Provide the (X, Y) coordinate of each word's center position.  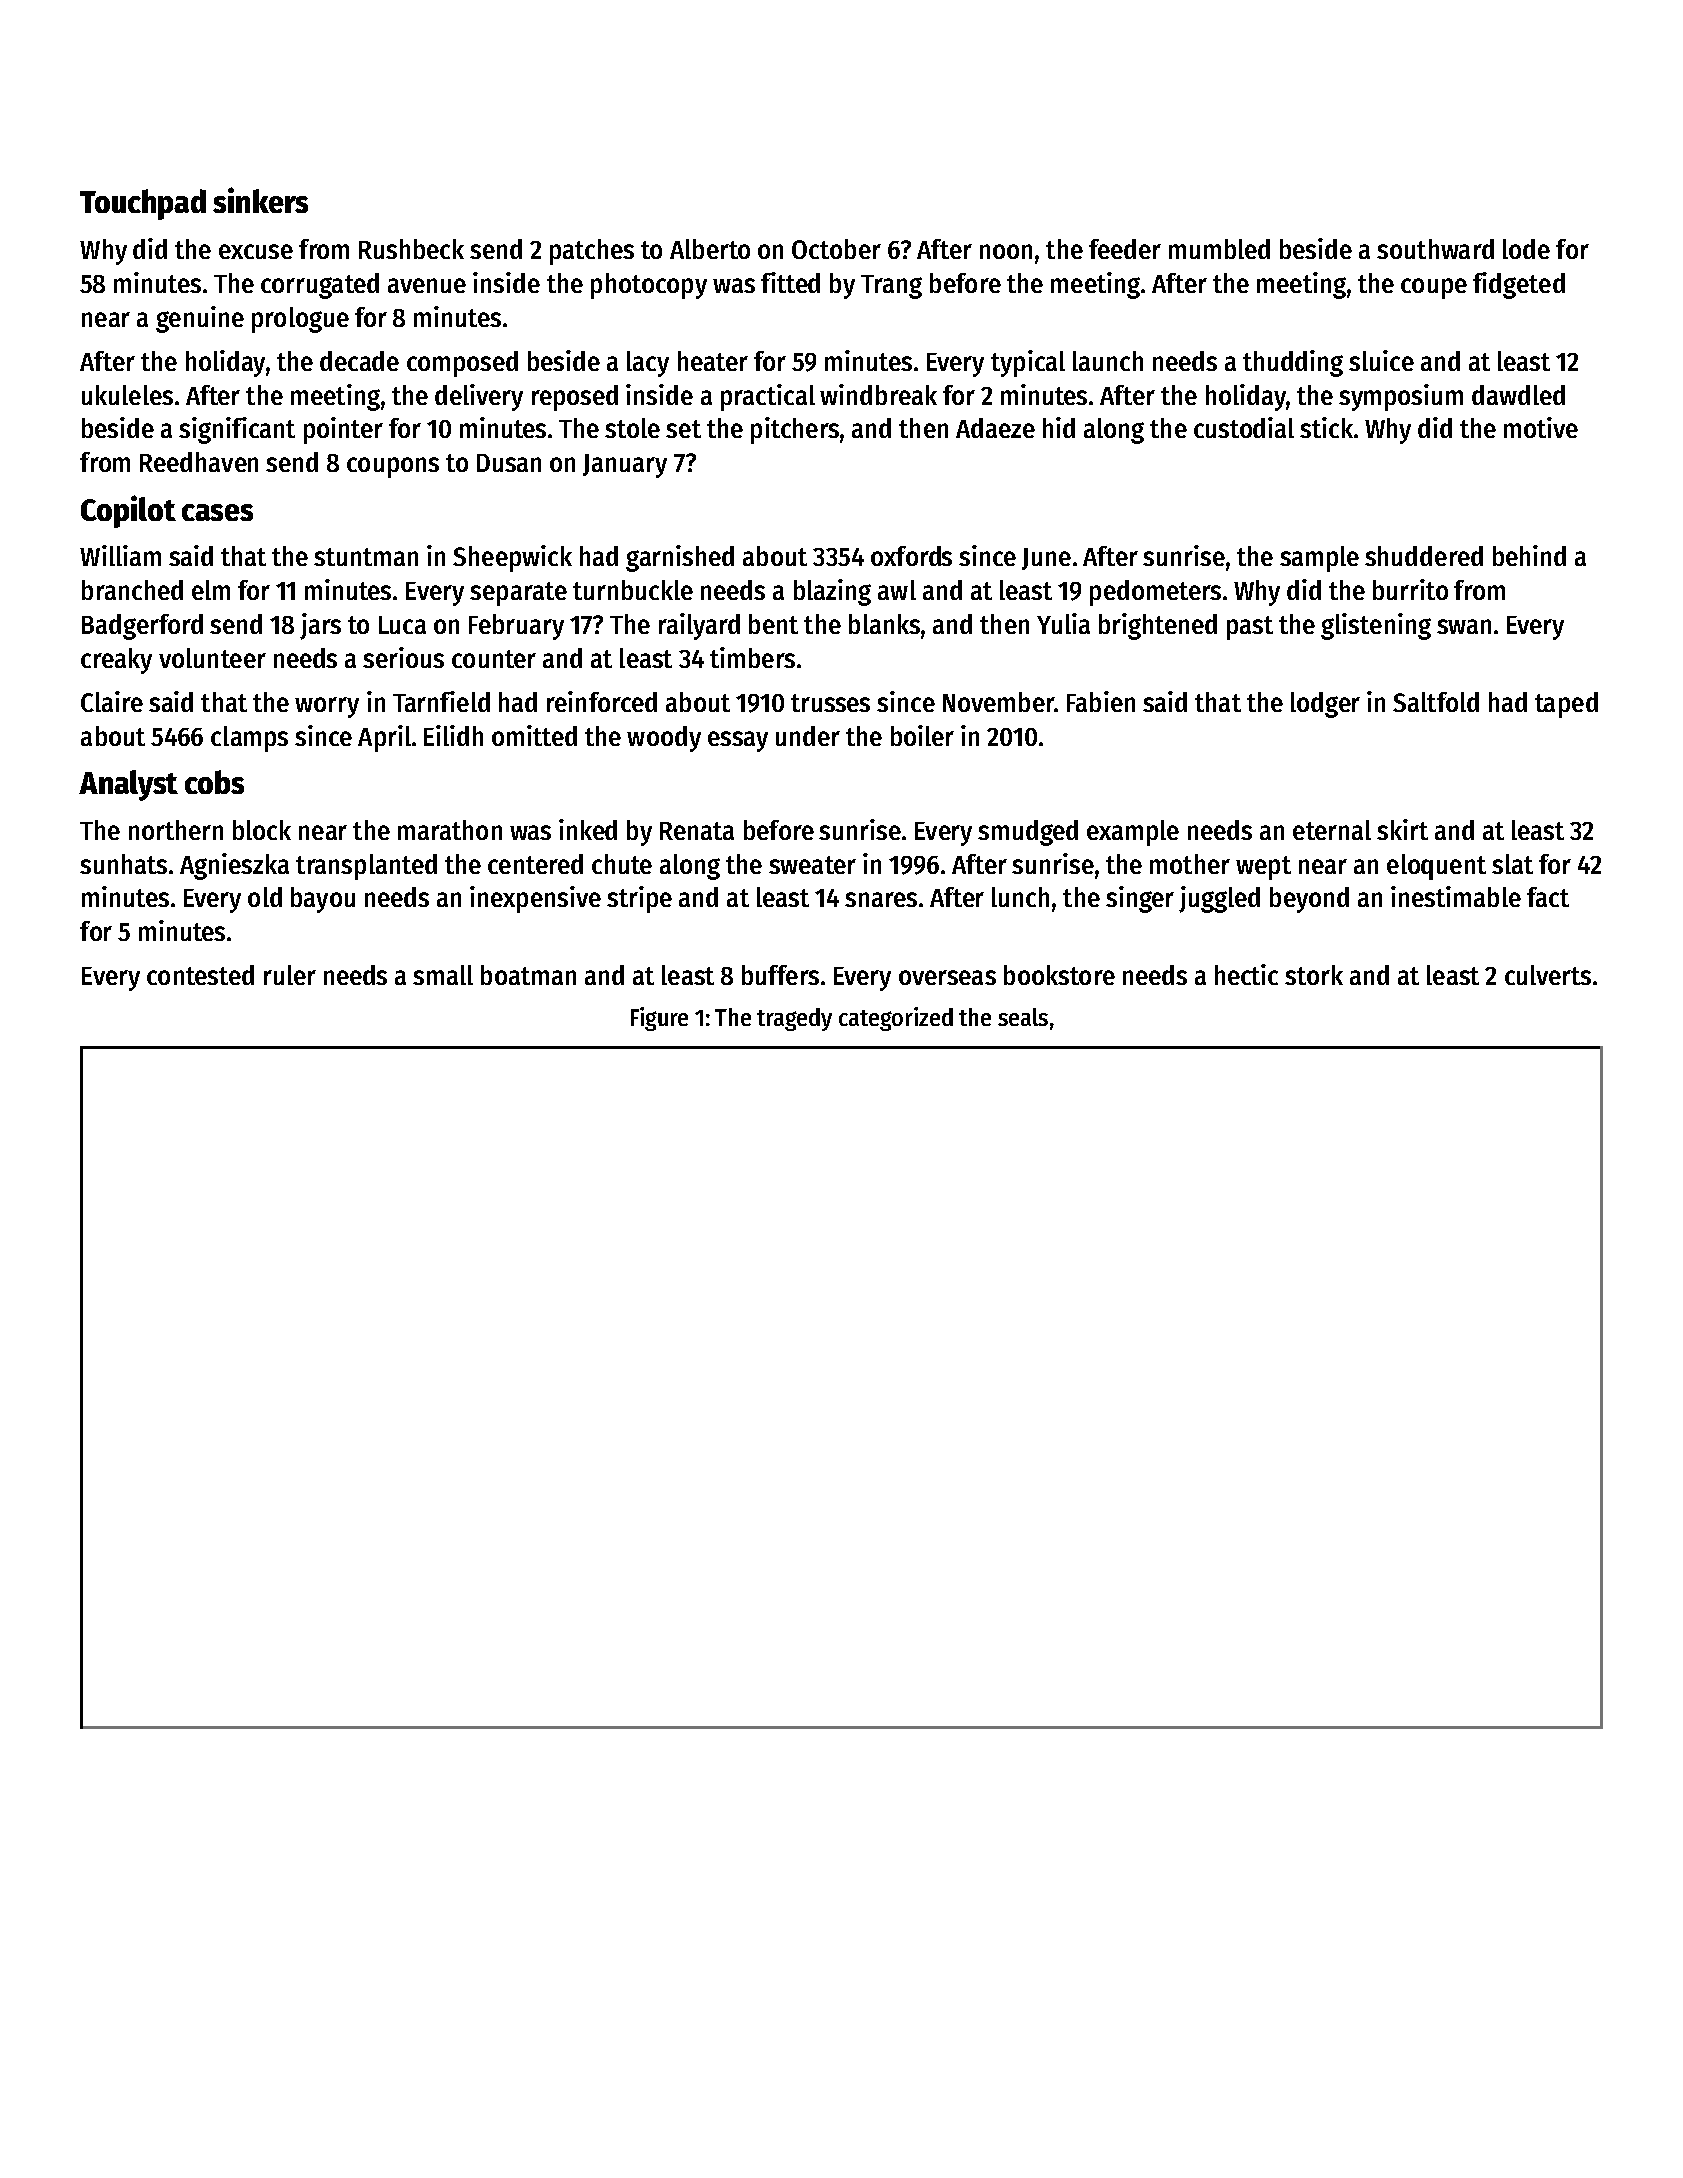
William (120, 555)
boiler (922, 735)
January (625, 466)
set (683, 429)
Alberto (710, 249)
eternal (1332, 830)
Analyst (128, 785)
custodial (1244, 427)
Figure (659, 1019)
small (443, 975)
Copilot (128, 511)
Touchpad (143, 204)
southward (1435, 249)
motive (1541, 427)
